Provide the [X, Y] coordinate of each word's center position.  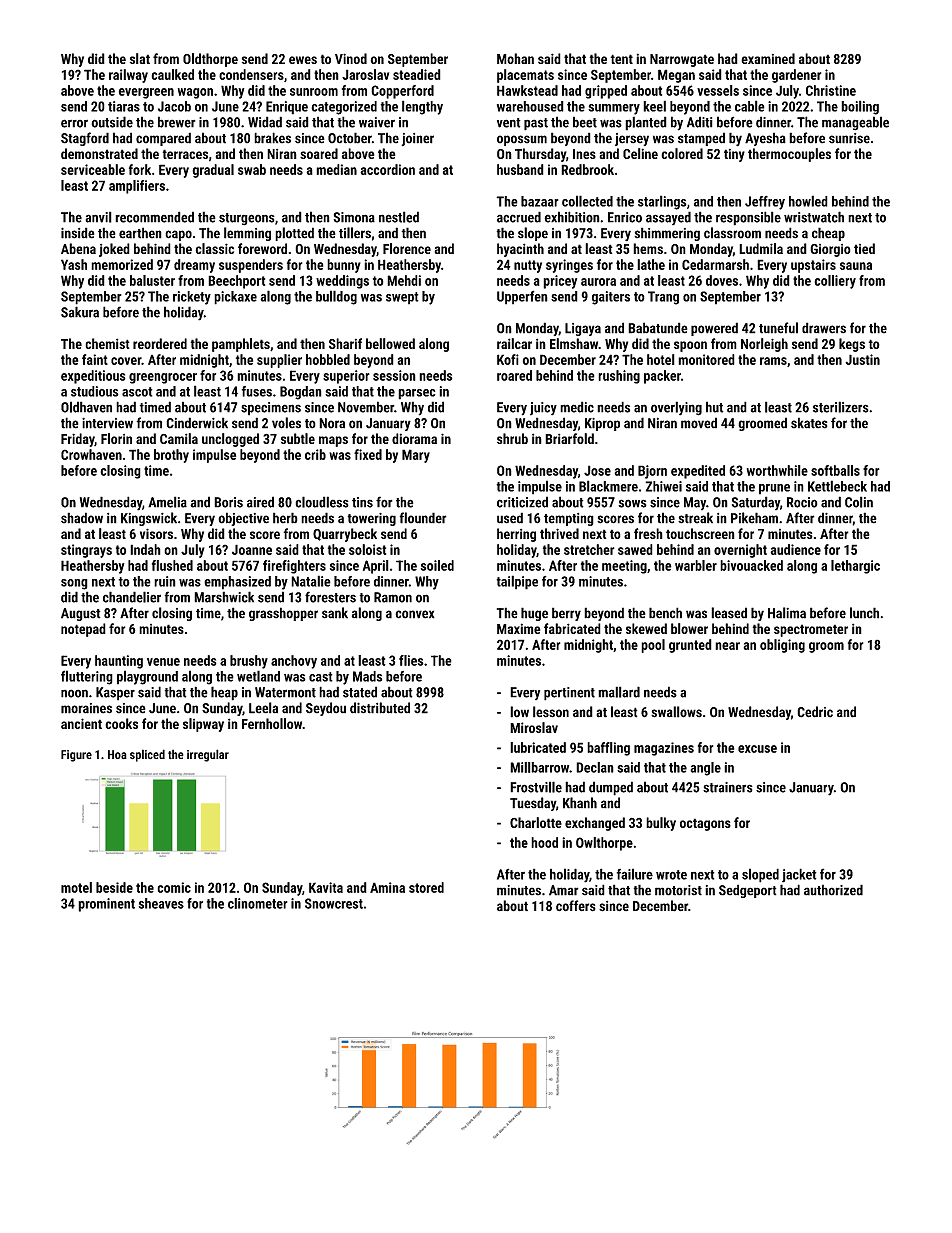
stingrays [86, 551]
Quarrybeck [345, 535]
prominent [106, 905]
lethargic [855, 567]
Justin [862, 359]
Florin [116, 438]
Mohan [515, 58]
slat [140, 58]
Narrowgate [682, 60]
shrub [512, 438]
